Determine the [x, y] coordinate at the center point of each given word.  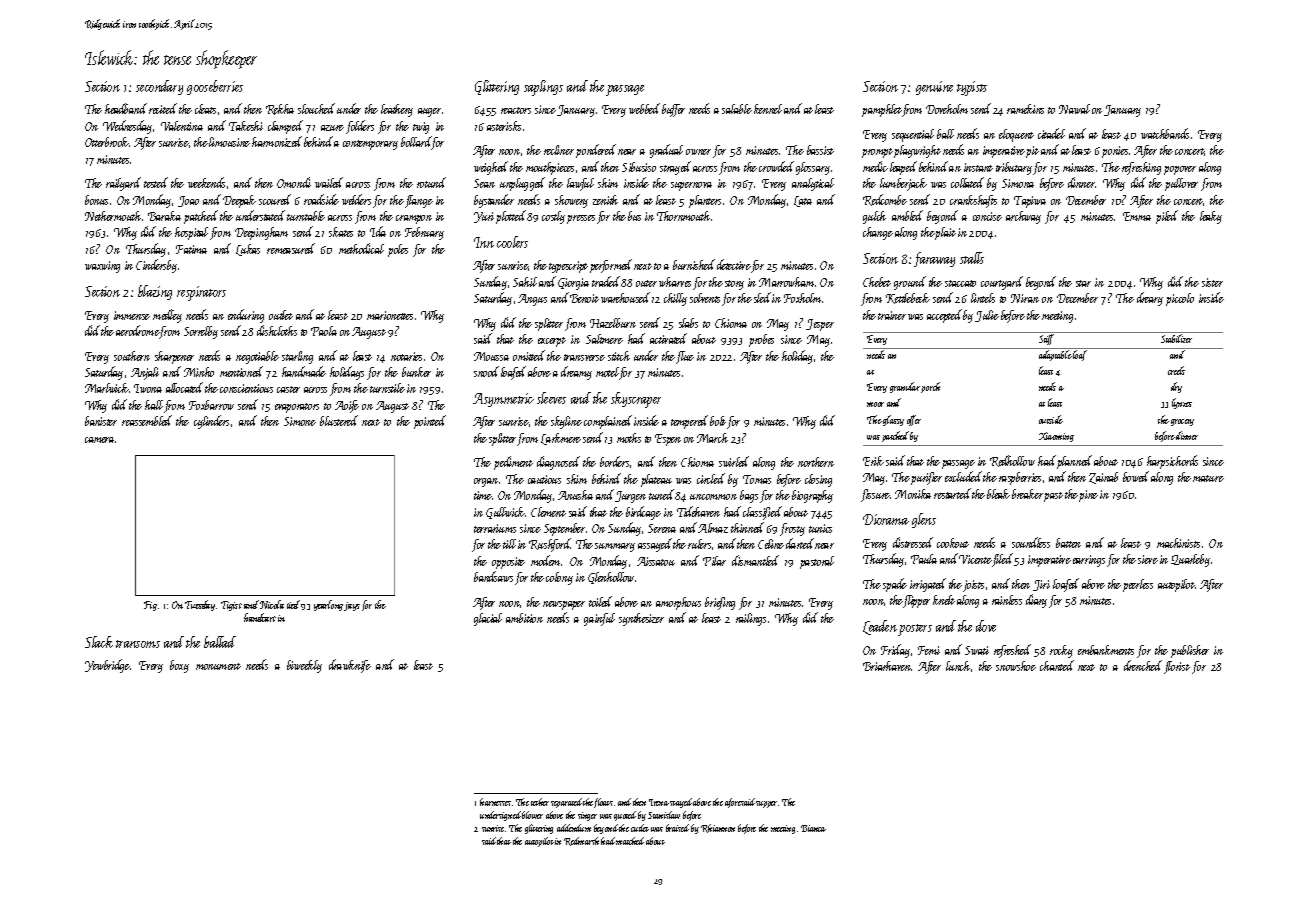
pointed [430, 422]
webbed [644, 108]
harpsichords [1172, 462]
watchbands [1165, 133]
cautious [544, 479]
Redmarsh [581, 841]
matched [630, 841]
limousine [229, 142]
